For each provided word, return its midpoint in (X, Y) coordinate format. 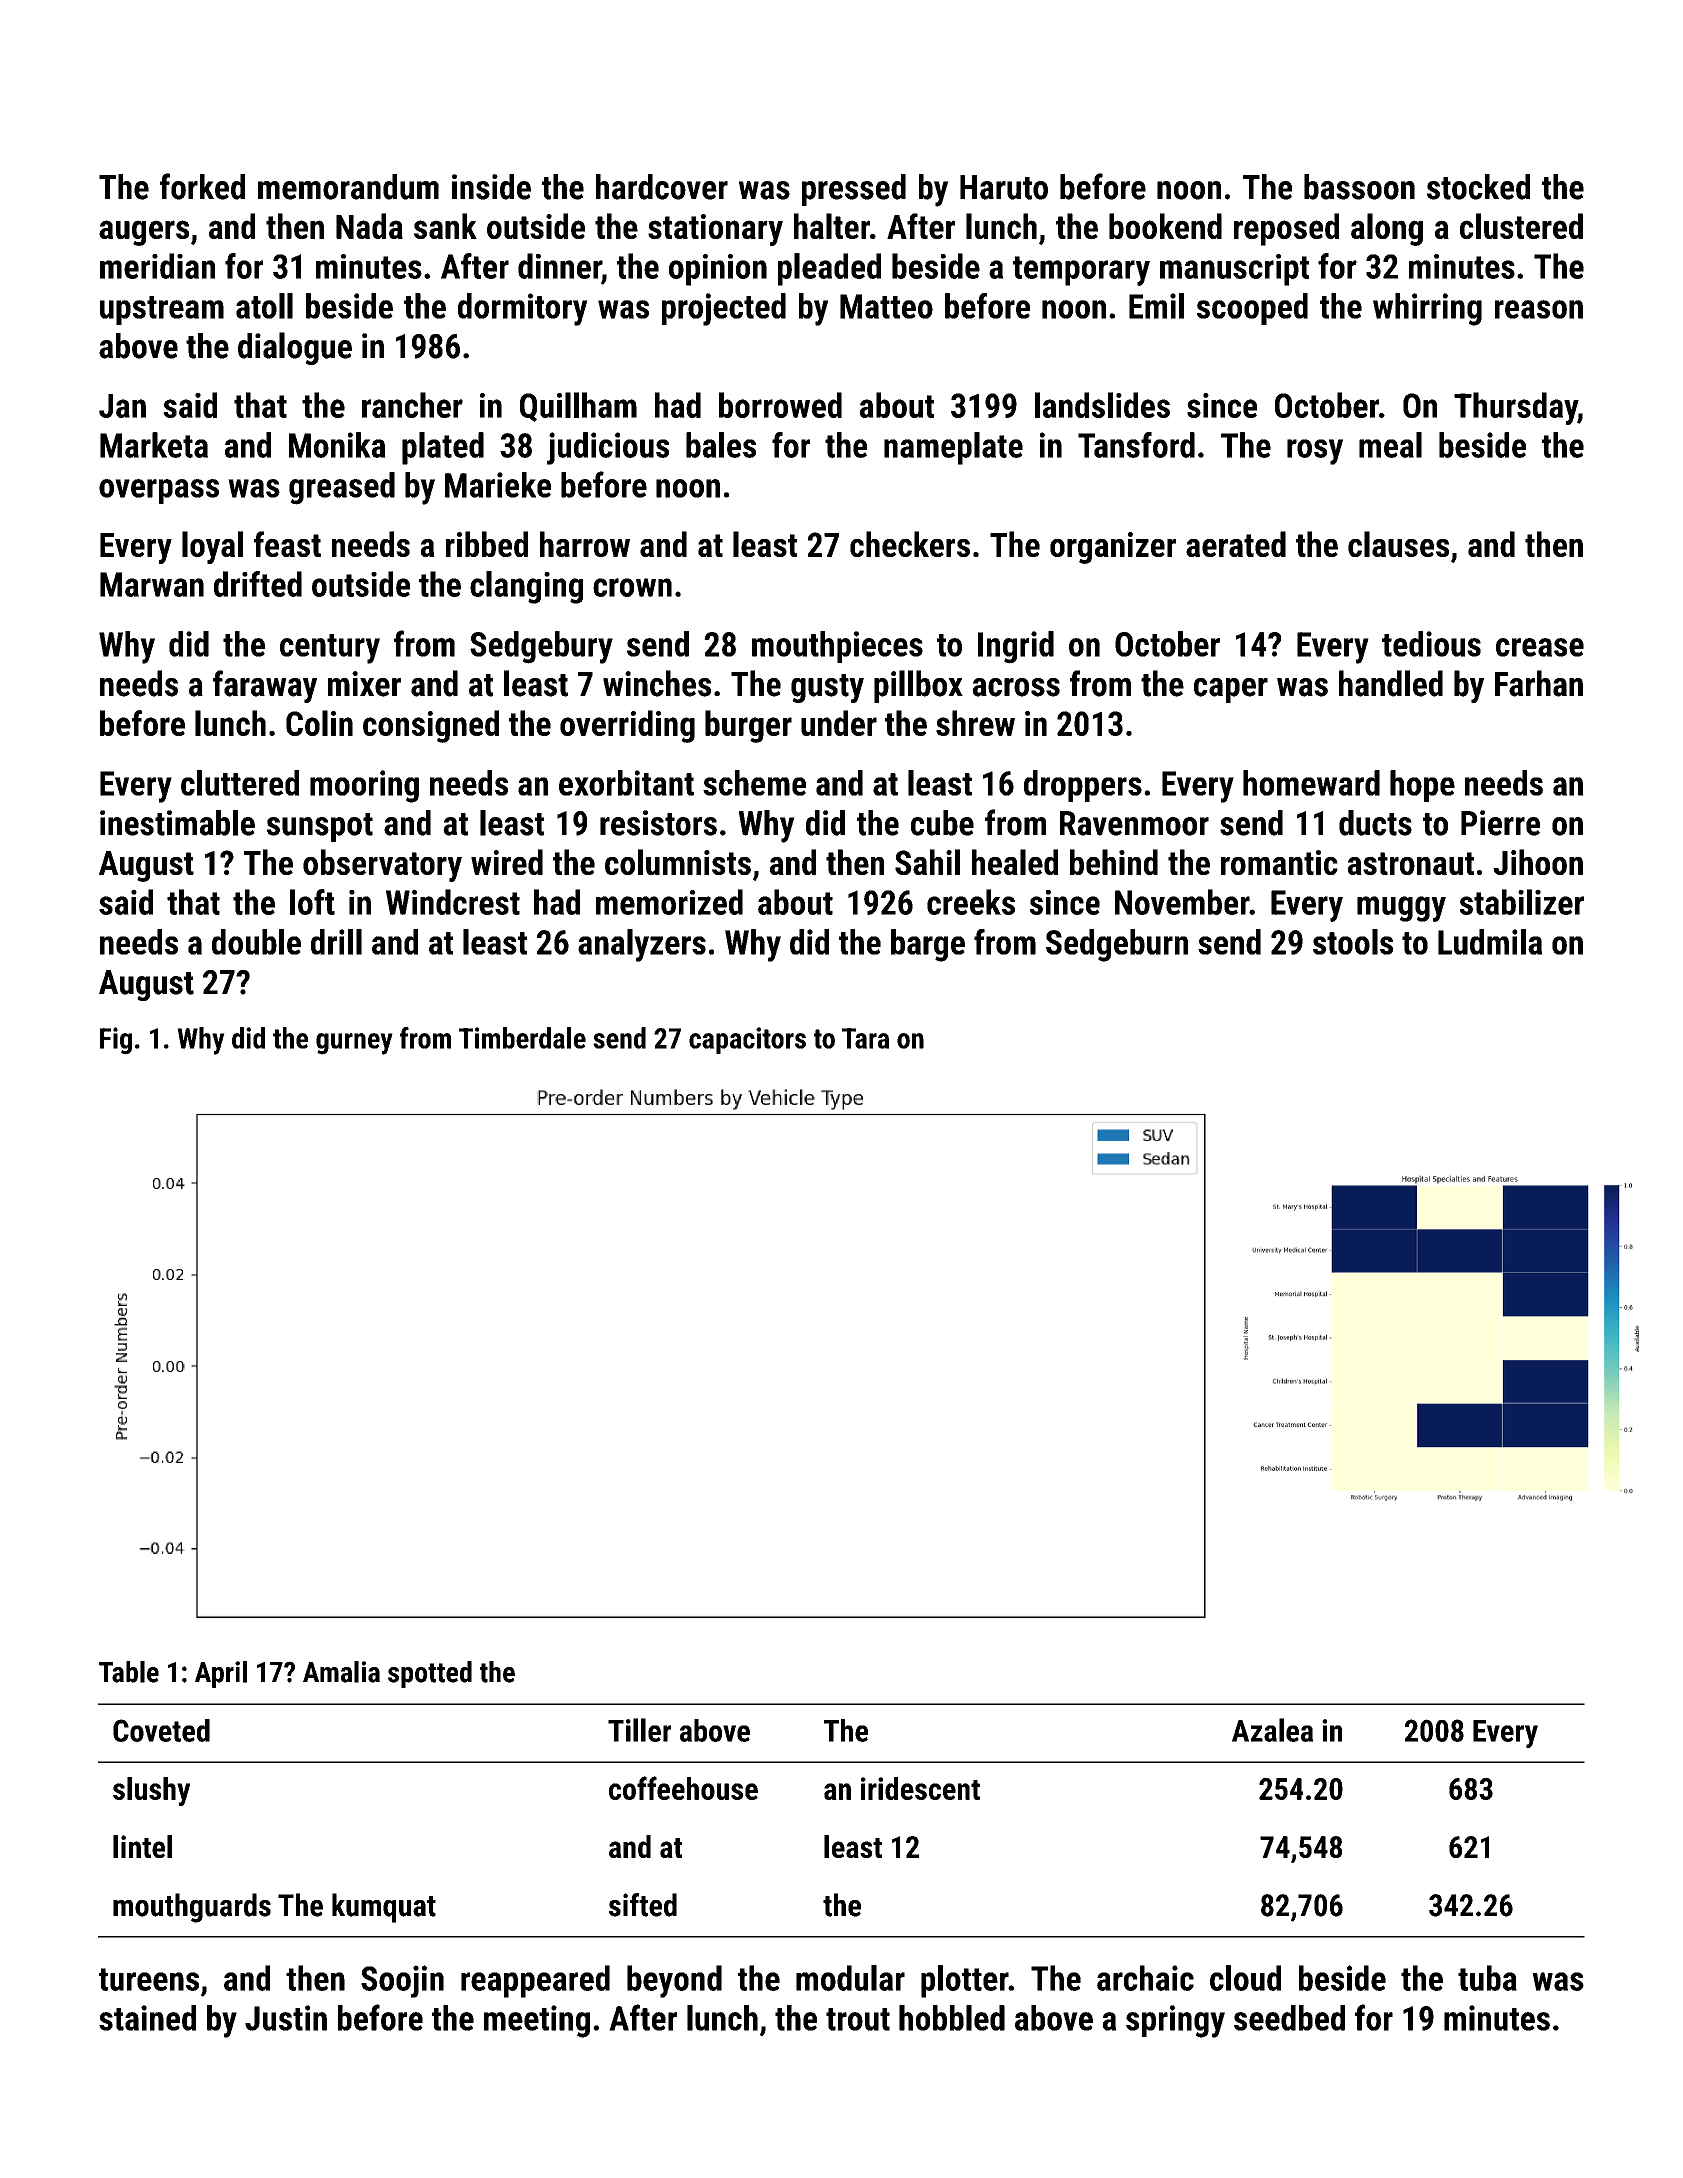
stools (1353, 942)
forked (202, 186)
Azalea (1272, 1730)
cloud (1245, 1978)
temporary (1081, 271)
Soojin (402, 1981)
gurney (354, 1044)
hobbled (952, 2018)
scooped (1252, 309)
